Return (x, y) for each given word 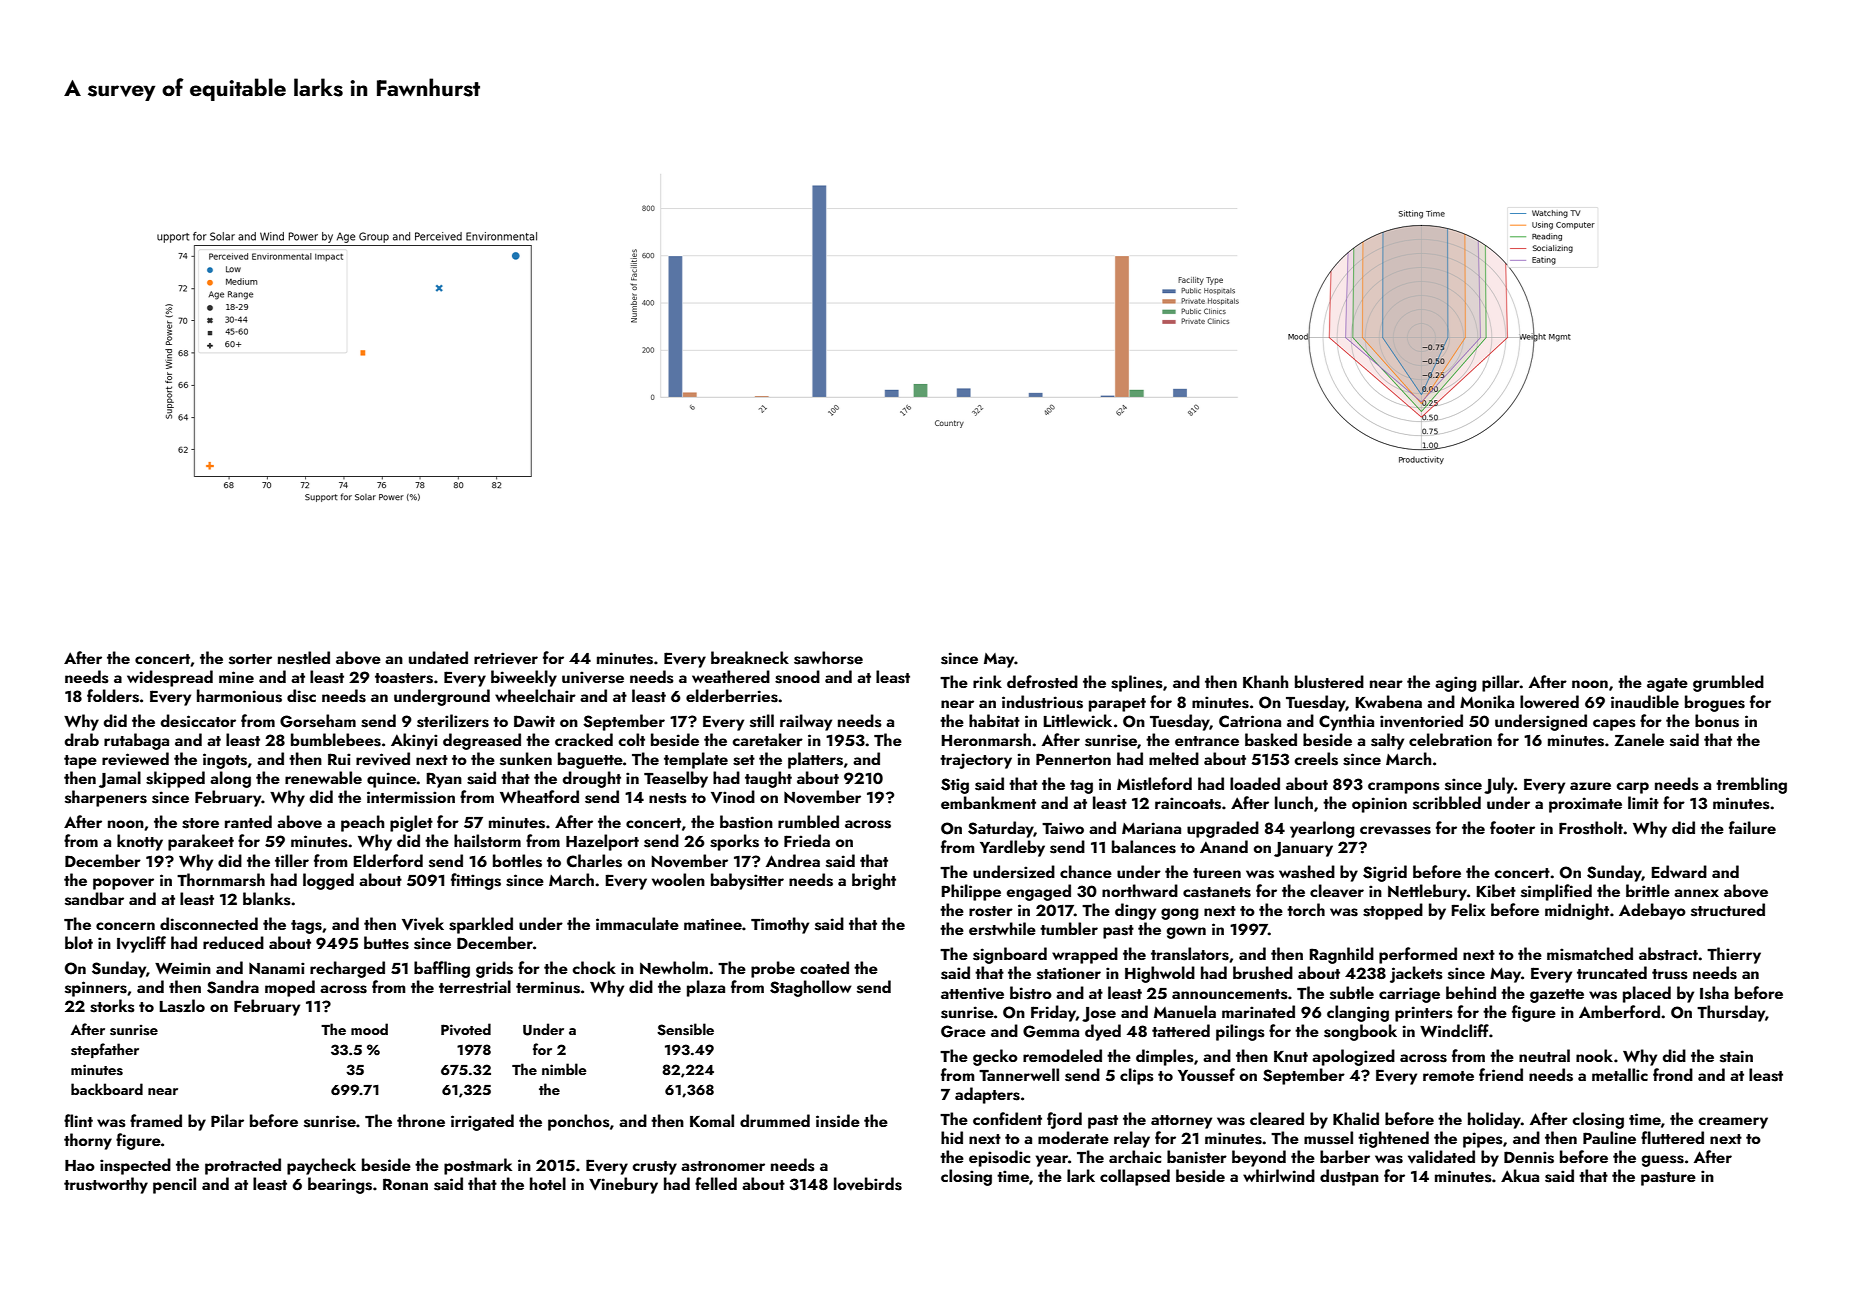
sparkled (481, 925)
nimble (564, 1069)
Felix (1468, 909)
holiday (1494, 1120)
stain (1736, 1056)
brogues (1715, 703)
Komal (712, 1120)
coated (824, 967)
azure (1590, 786)
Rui (339, 759)
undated (438, 657)
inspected (135, 1166)
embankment (988, 802)
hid (952, 1137)
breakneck (750, 657)
